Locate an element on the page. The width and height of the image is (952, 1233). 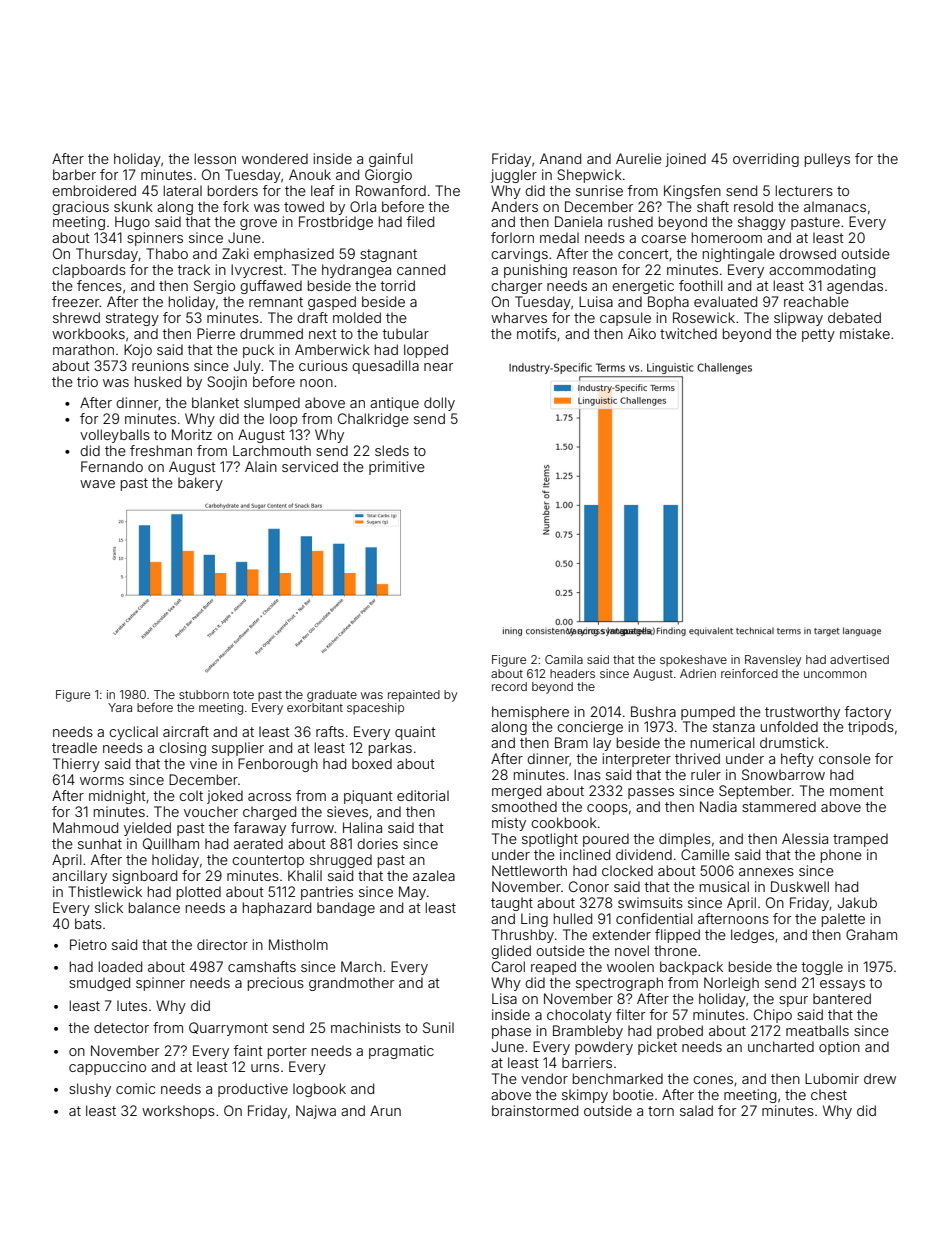
petty is located at coordinates (818, 335).
